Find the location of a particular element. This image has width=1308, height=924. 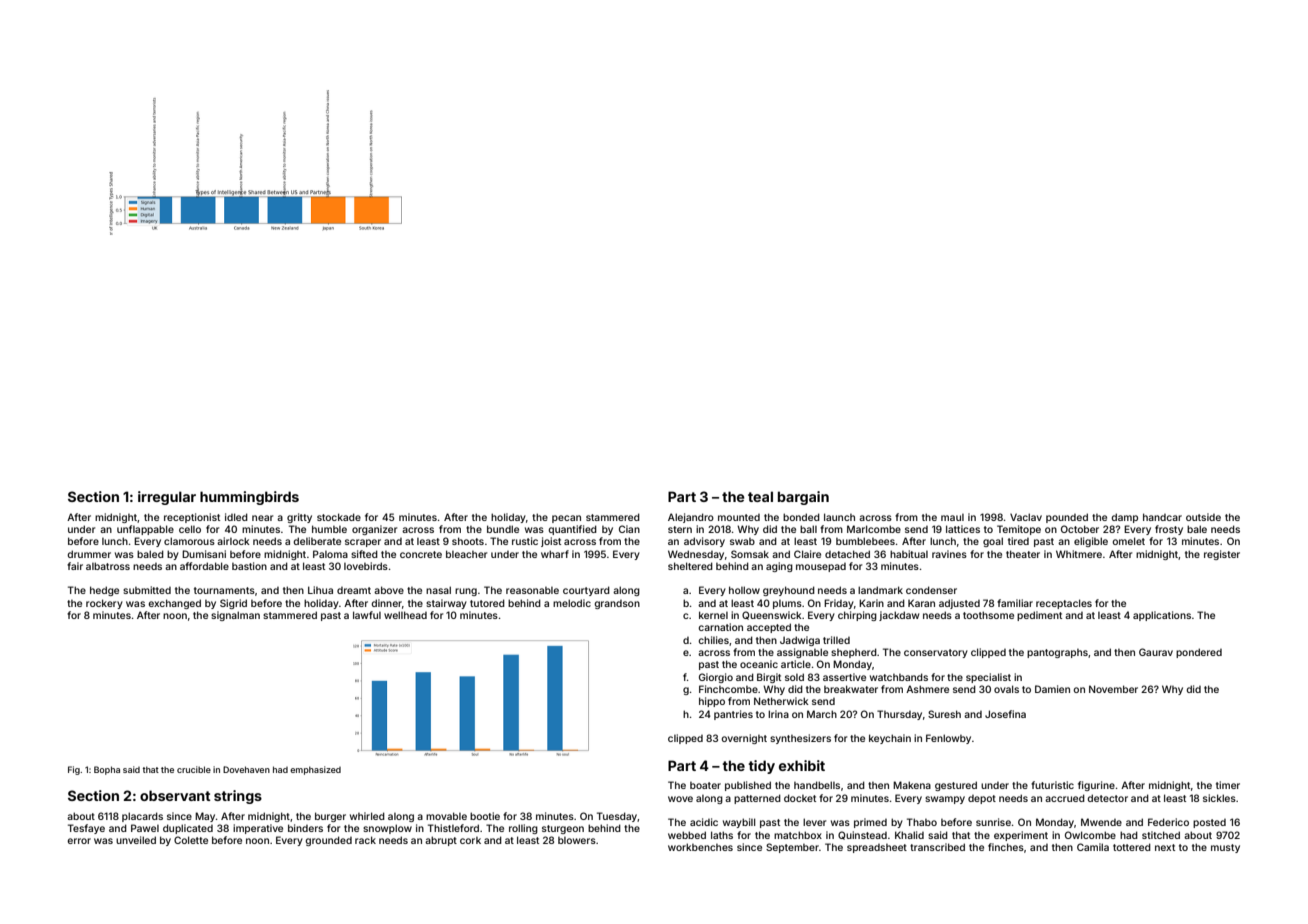

Josefina is located at coordinates (1005, 714).
